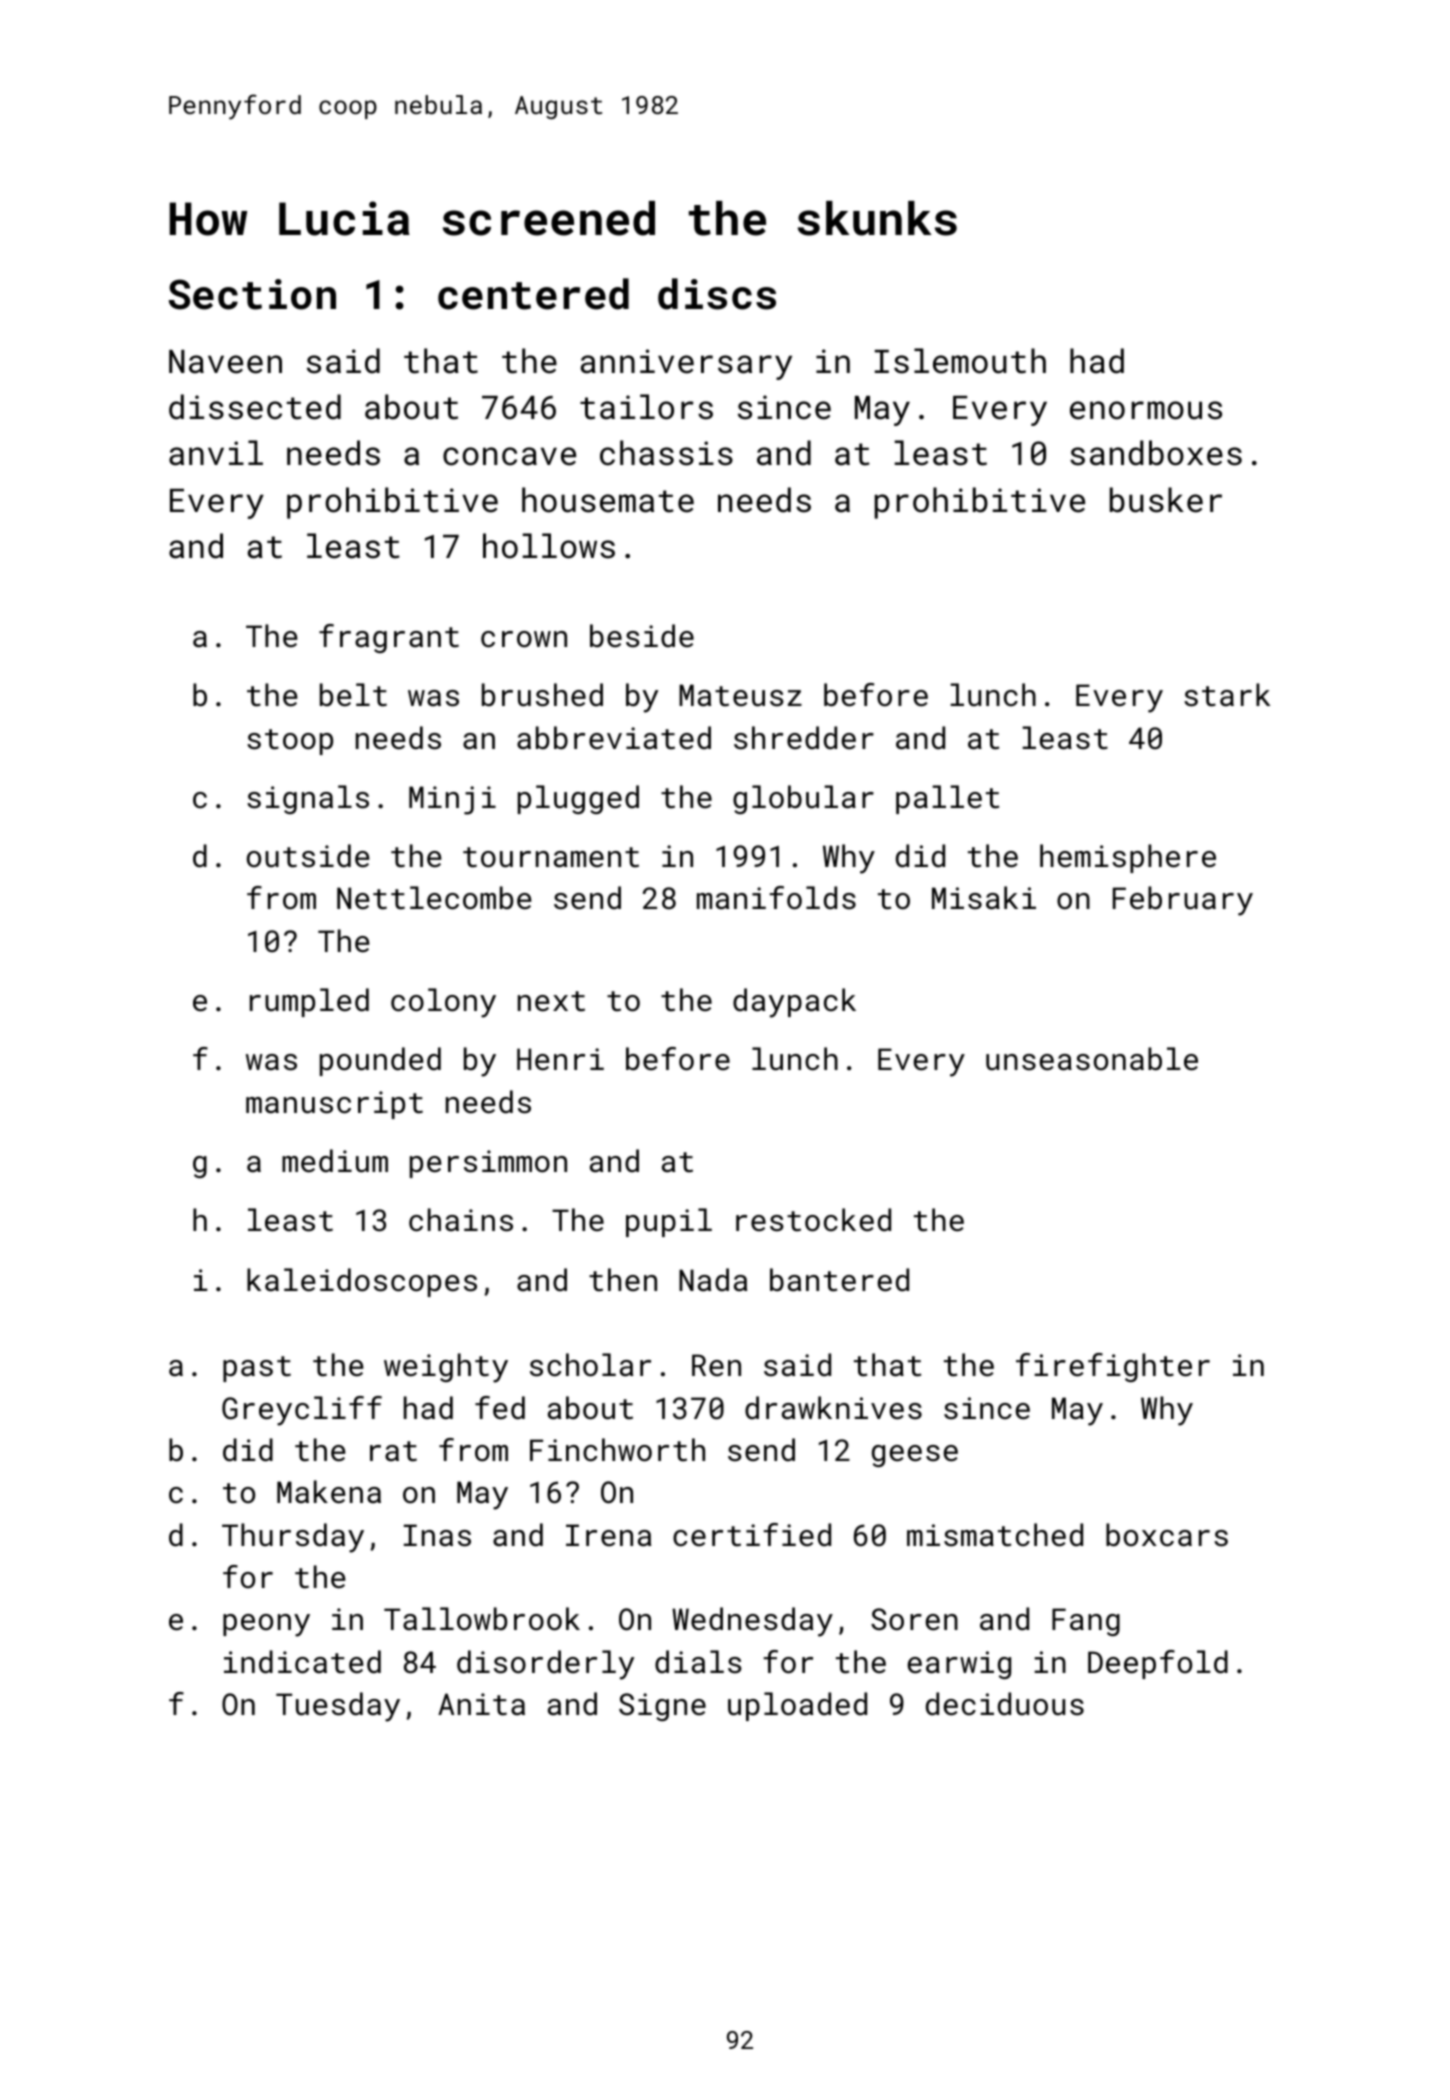 This document has height=2100, width=1450. Describe the element at coordinates (309, 1002) in the document. I see `rumpled` at that location.
